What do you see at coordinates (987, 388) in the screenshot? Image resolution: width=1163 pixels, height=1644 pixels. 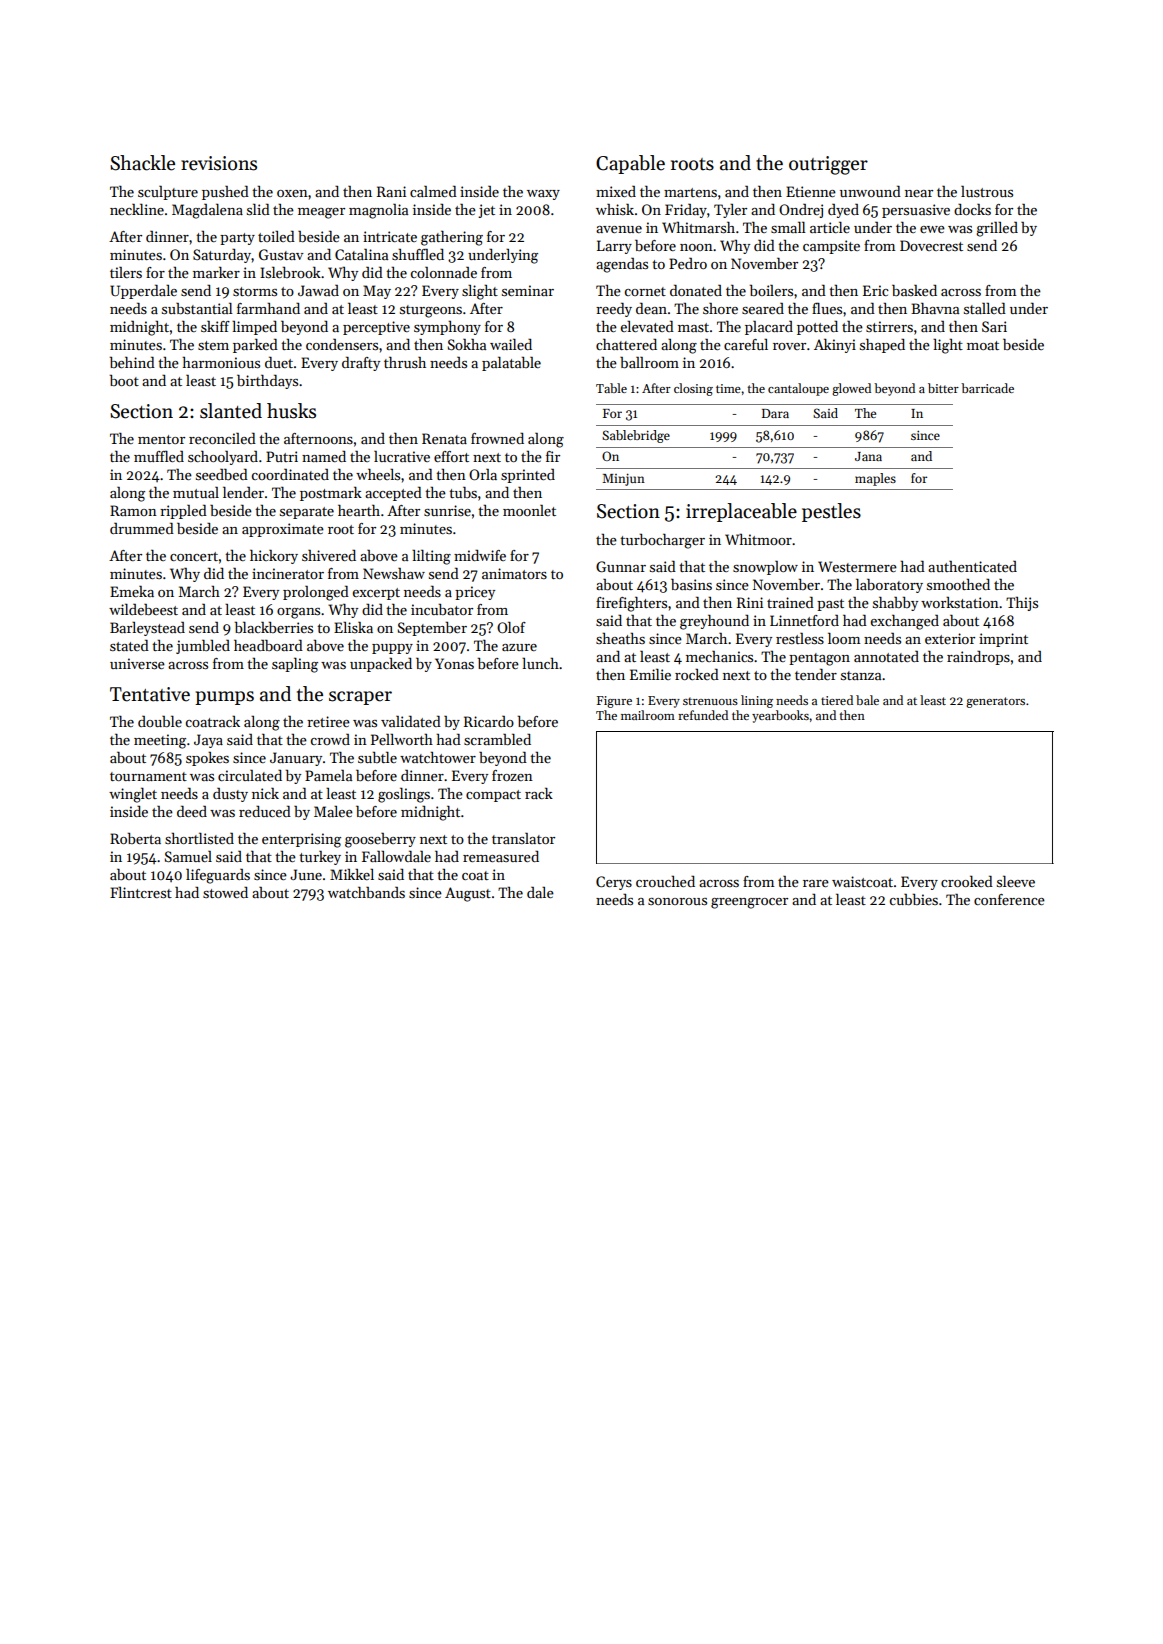 I see `barricade` at bounding box center [987, 388].
